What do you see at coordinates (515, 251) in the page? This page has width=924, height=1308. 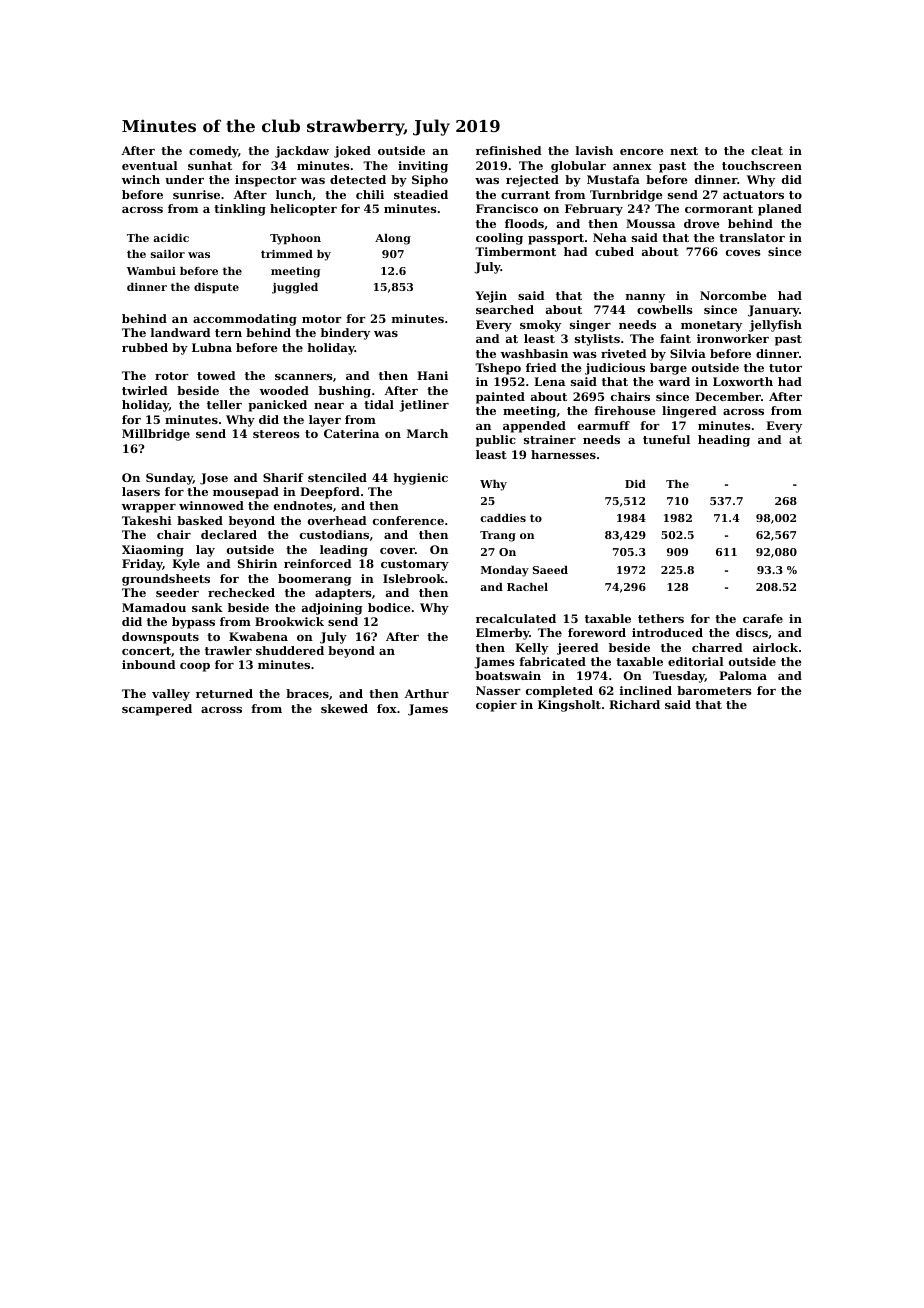 I see `Timbermont` at bounding box center [515, 251].
